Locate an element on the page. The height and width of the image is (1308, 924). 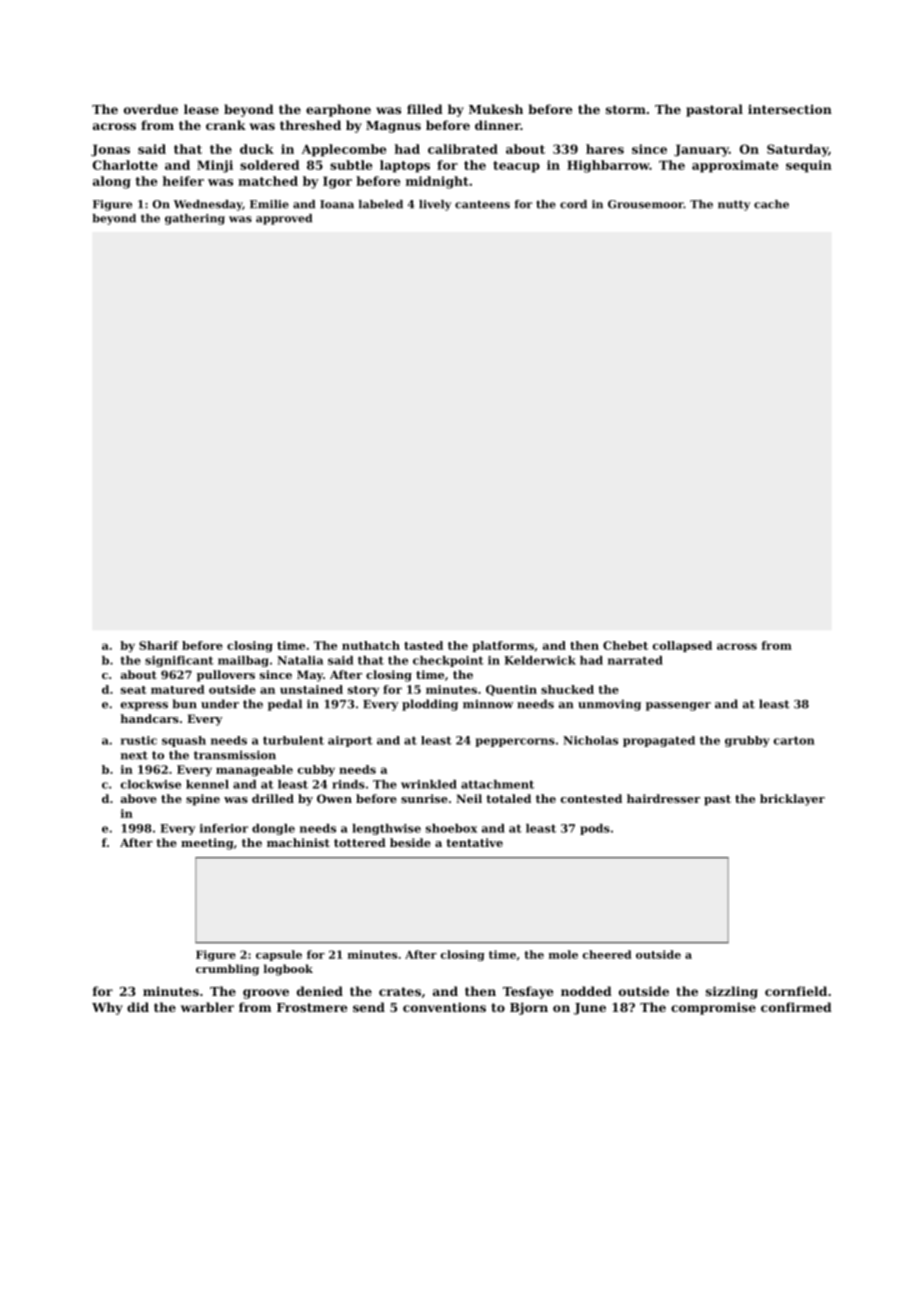
cache is located at coordinates (771, 204).
